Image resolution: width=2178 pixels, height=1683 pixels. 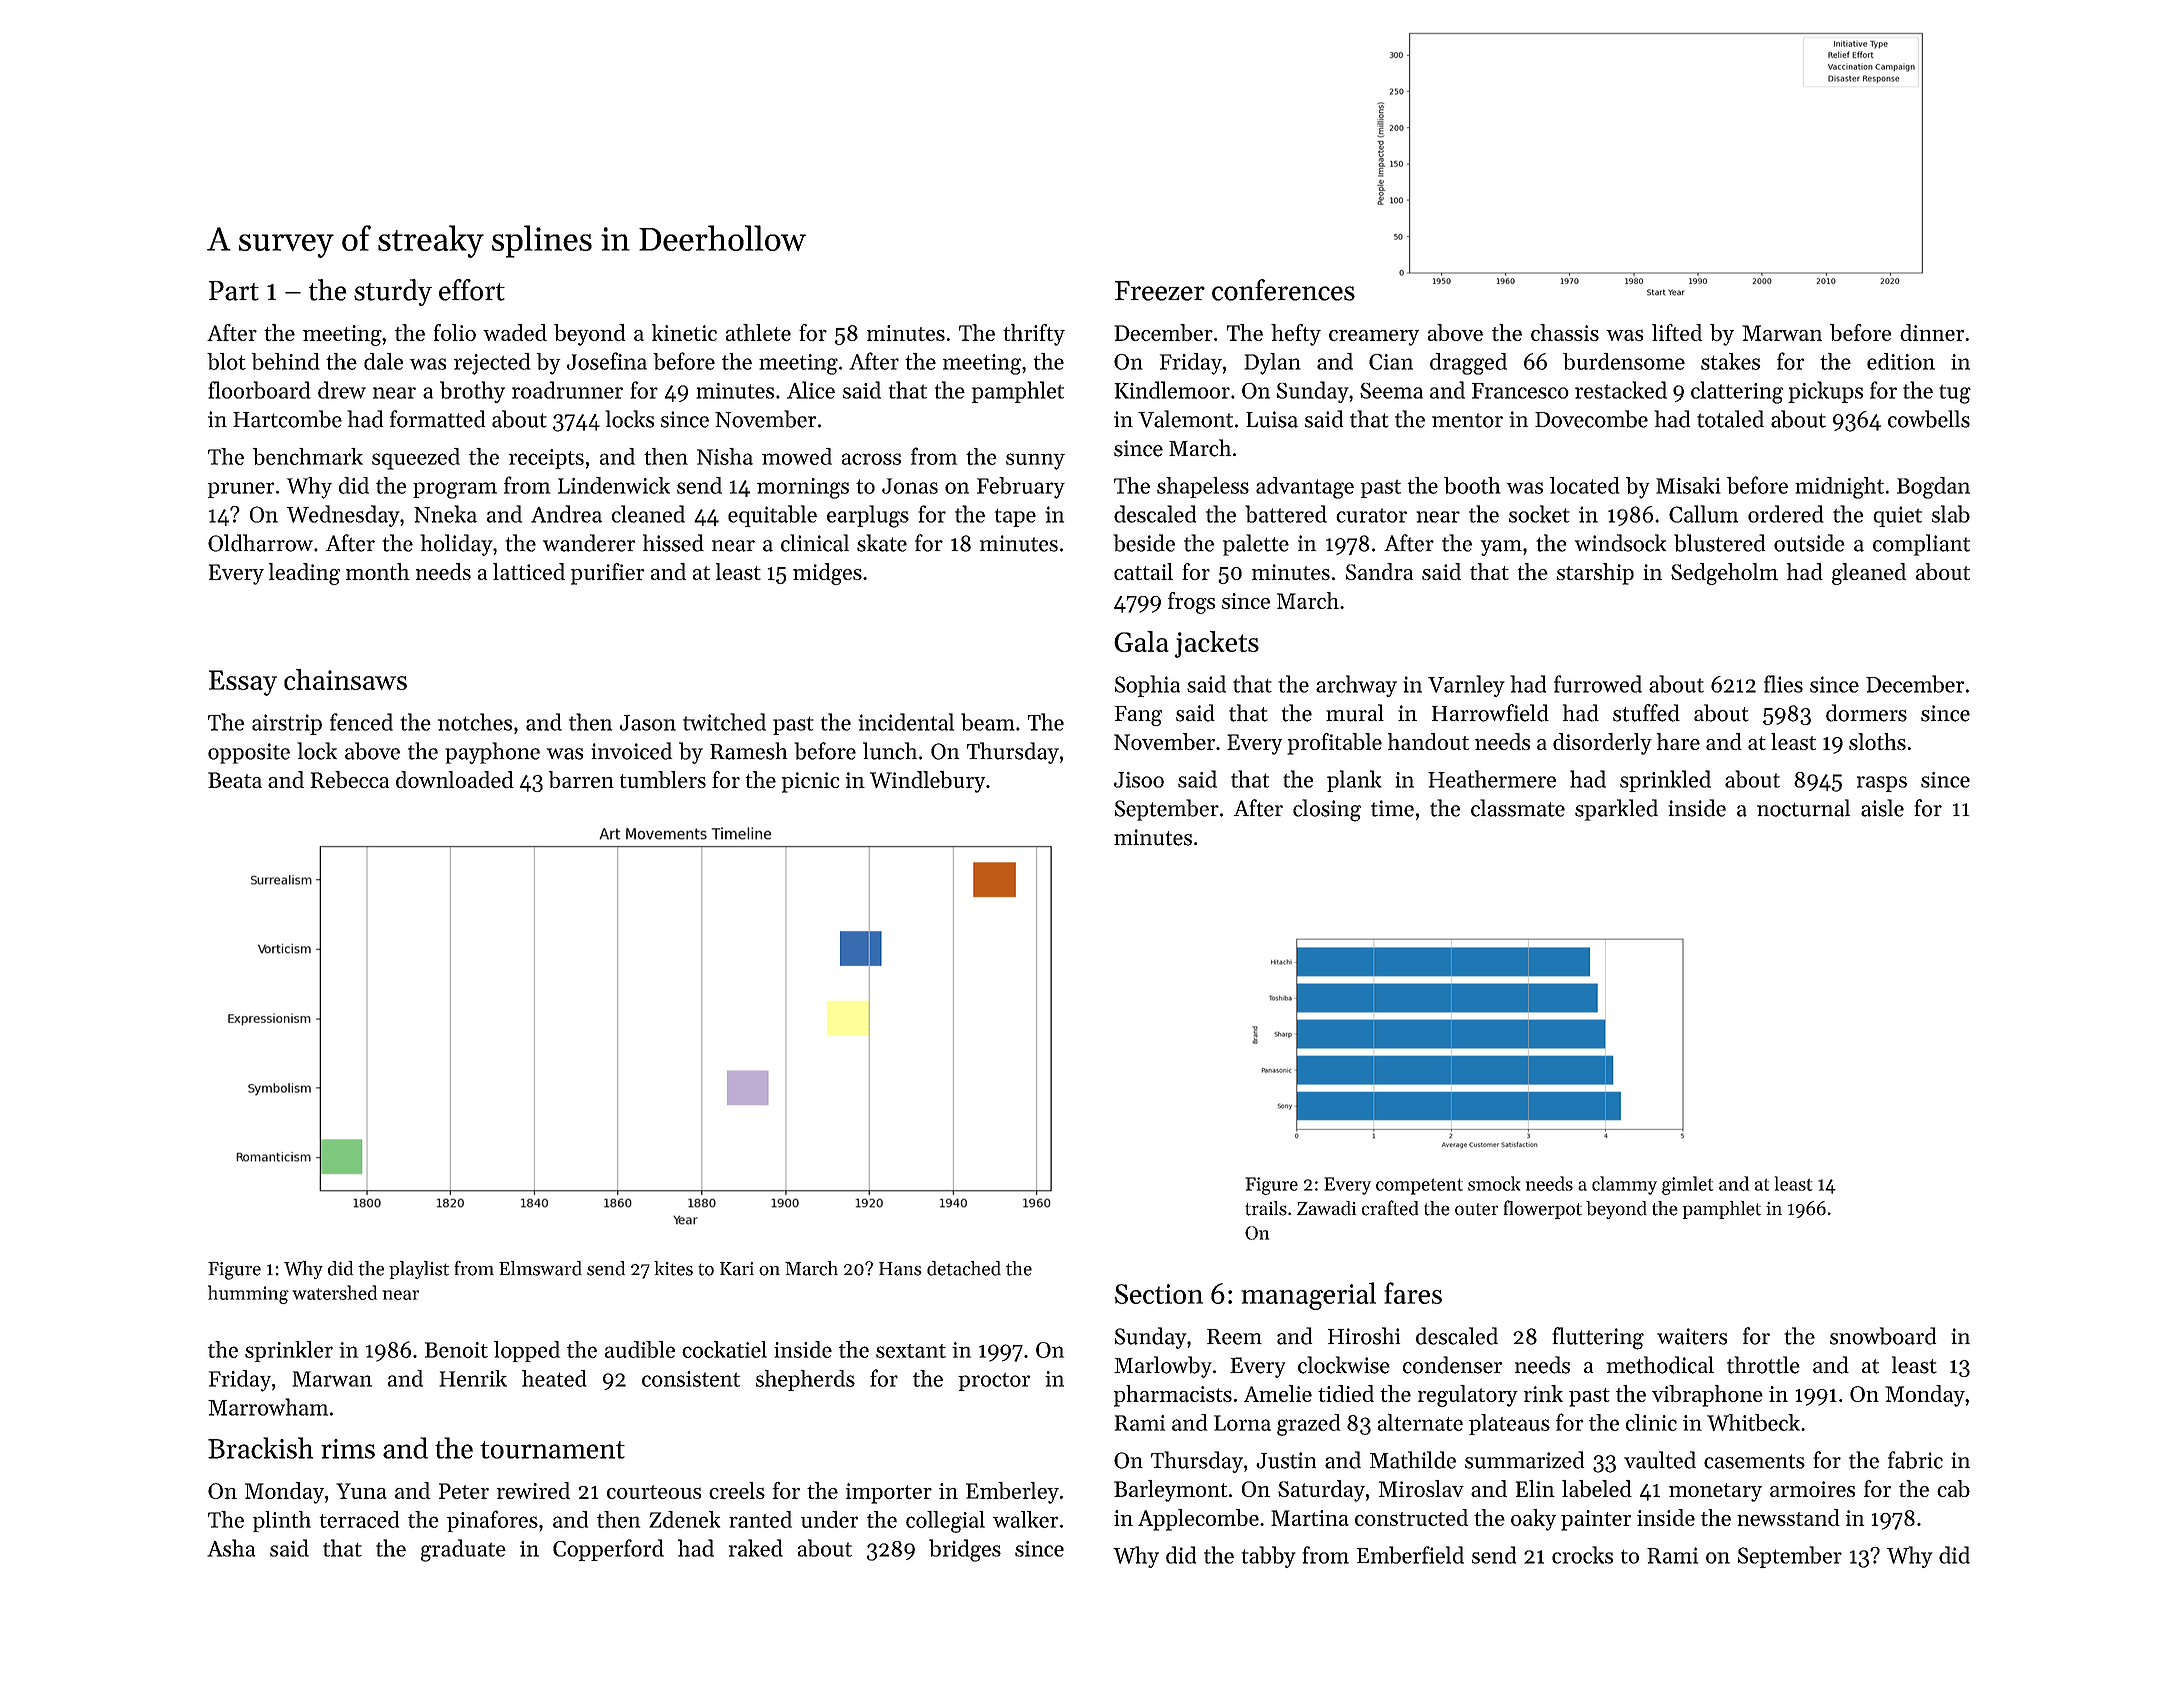 I want to click on newsstand, so click(x=1788, y=1517).
